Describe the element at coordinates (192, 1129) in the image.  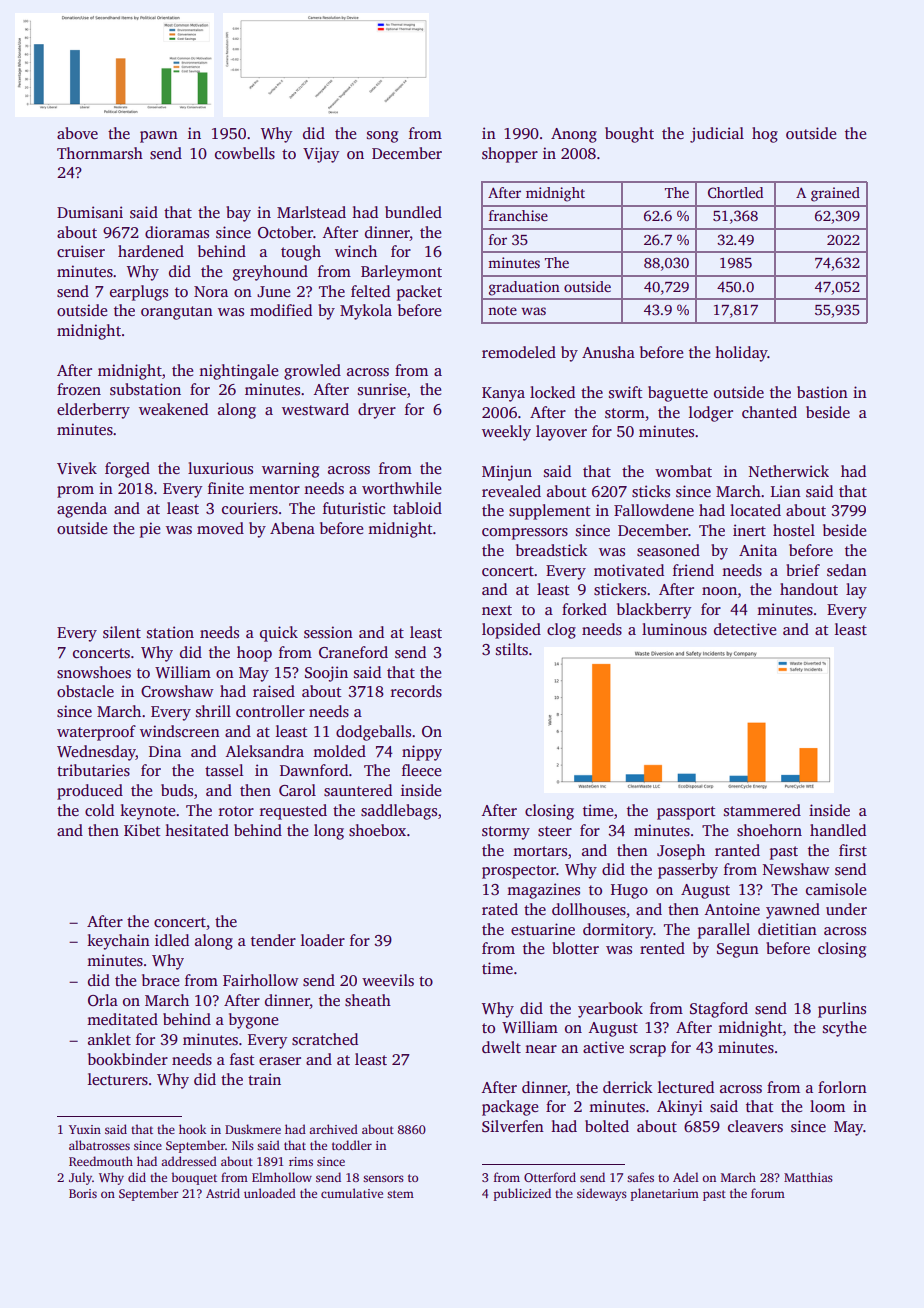
I see `hook` at that location.
